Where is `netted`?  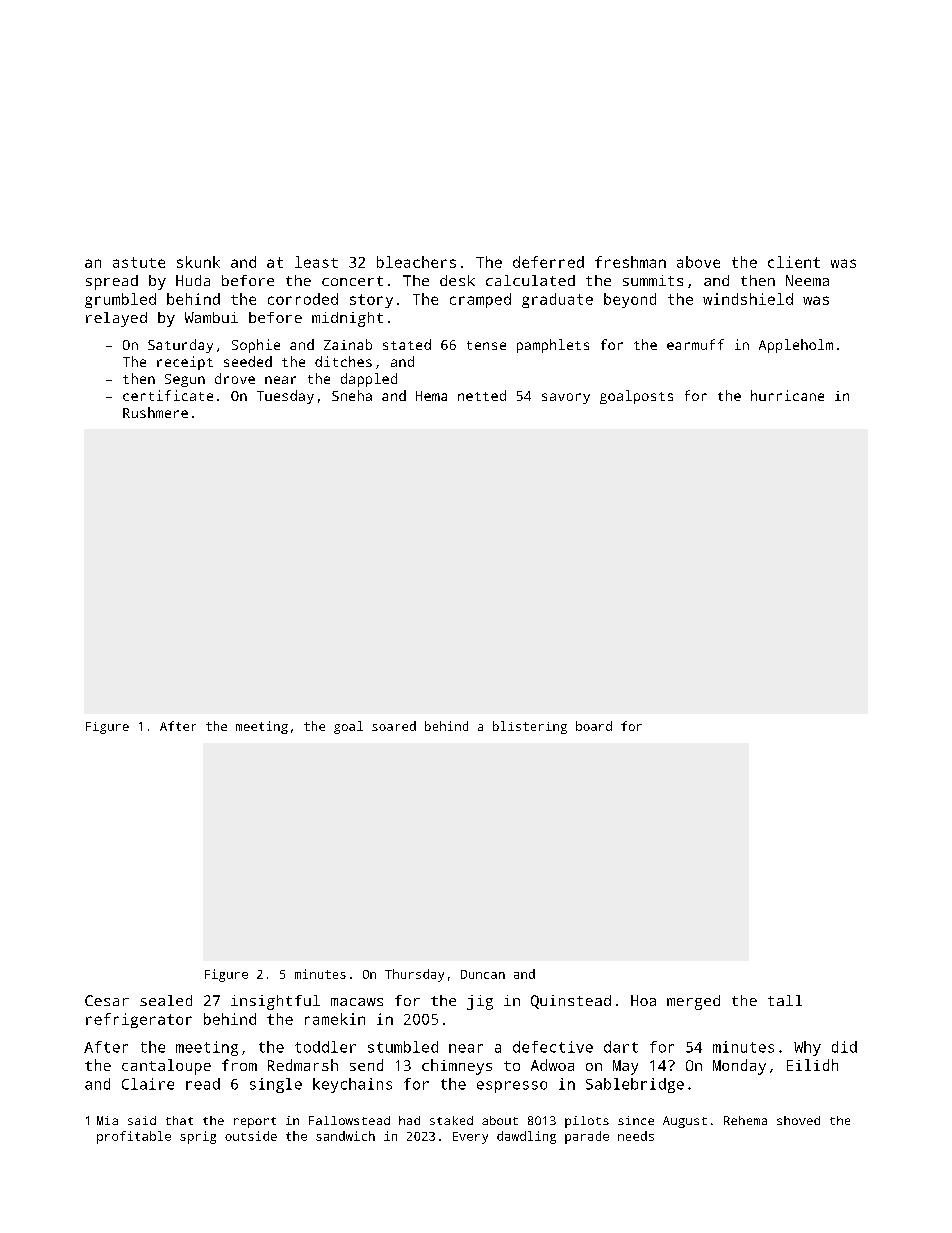 netted is located at coordinates (482, 395).
